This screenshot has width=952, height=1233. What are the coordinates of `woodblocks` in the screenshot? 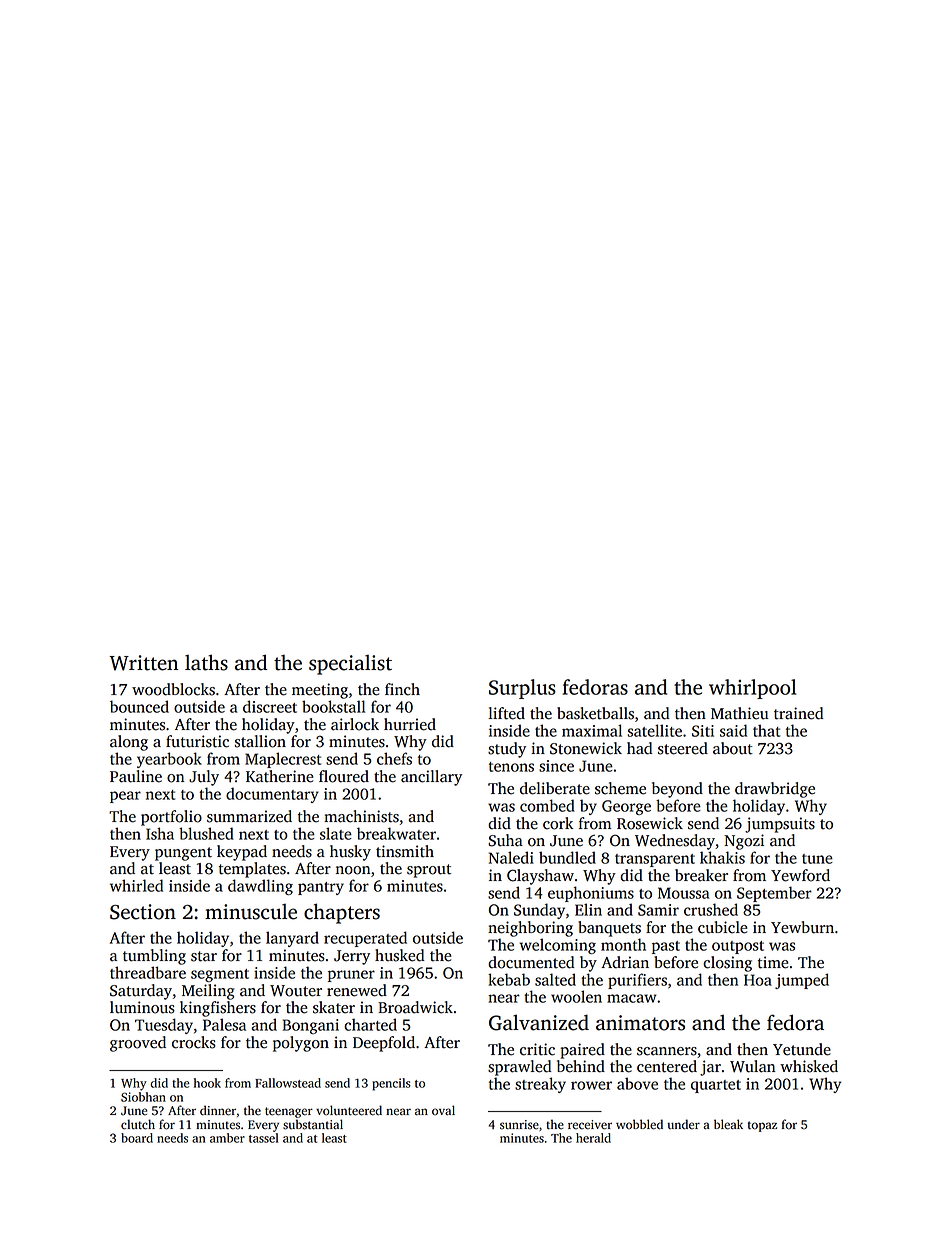 It's located at (173, 689).
